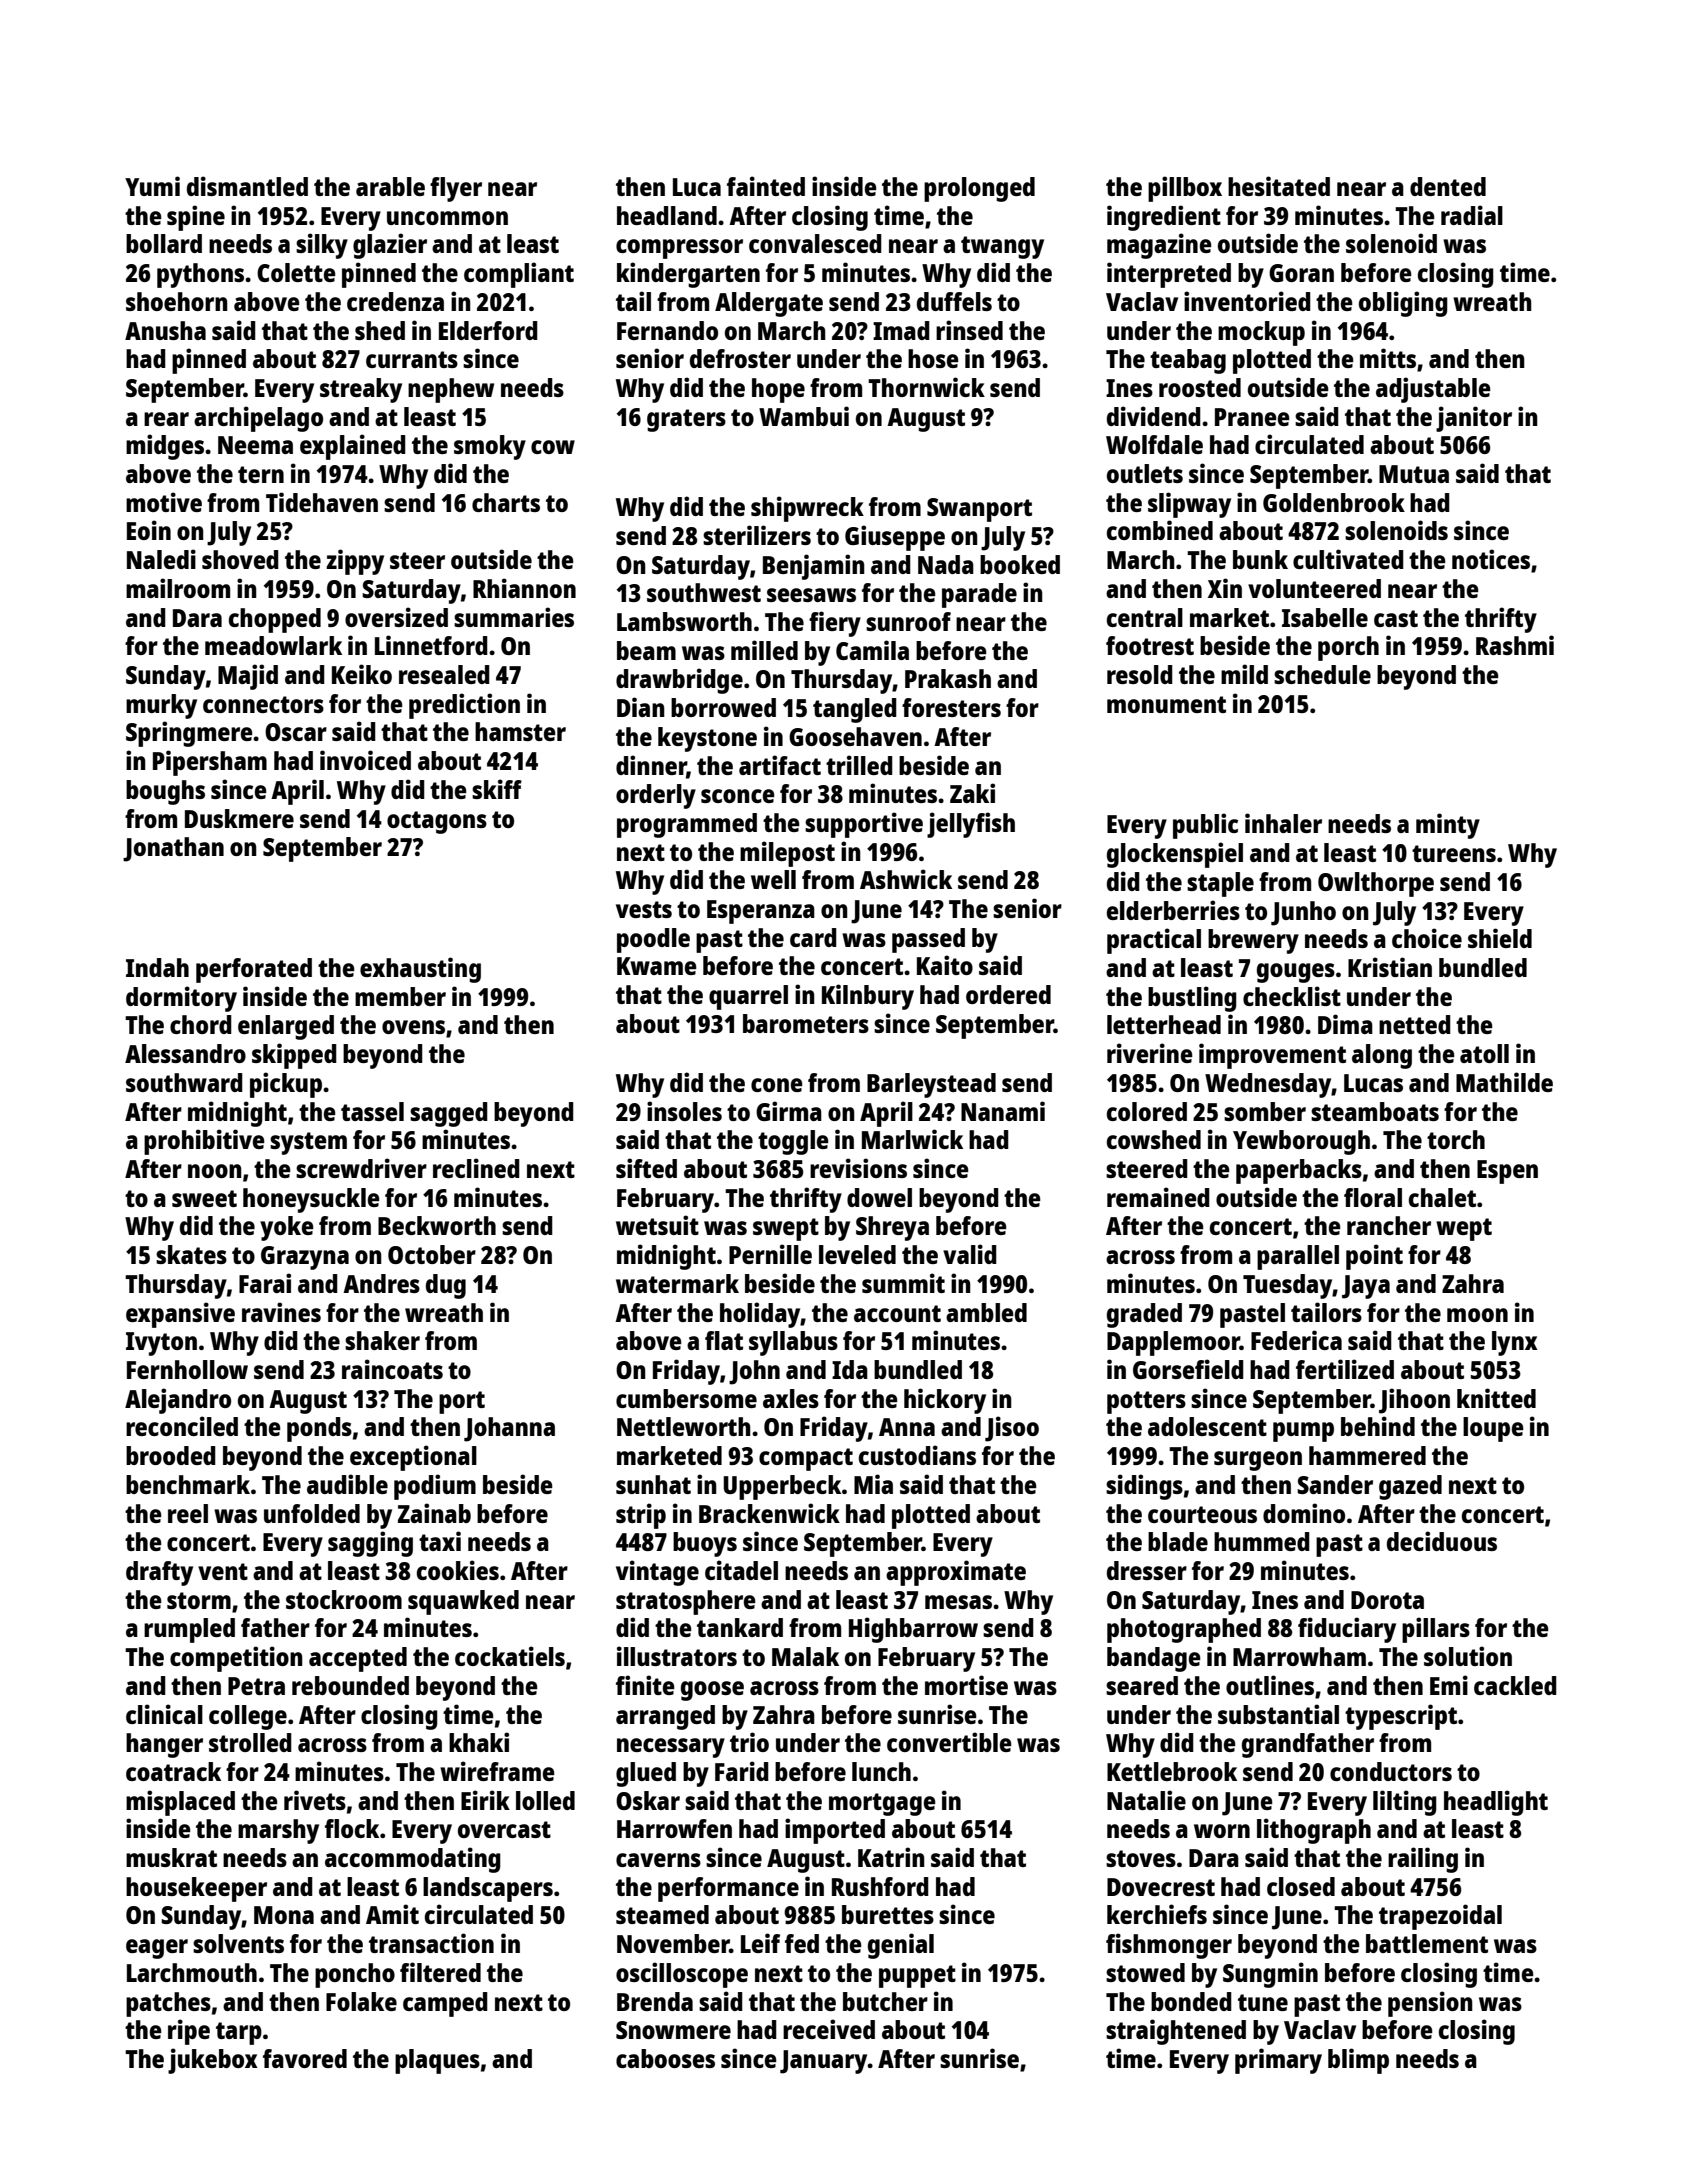 This screenshot has height=2178, width=1683. Describe the element at coordinates (319, 1429) in the screenshot. I see `ponds` at that location.
